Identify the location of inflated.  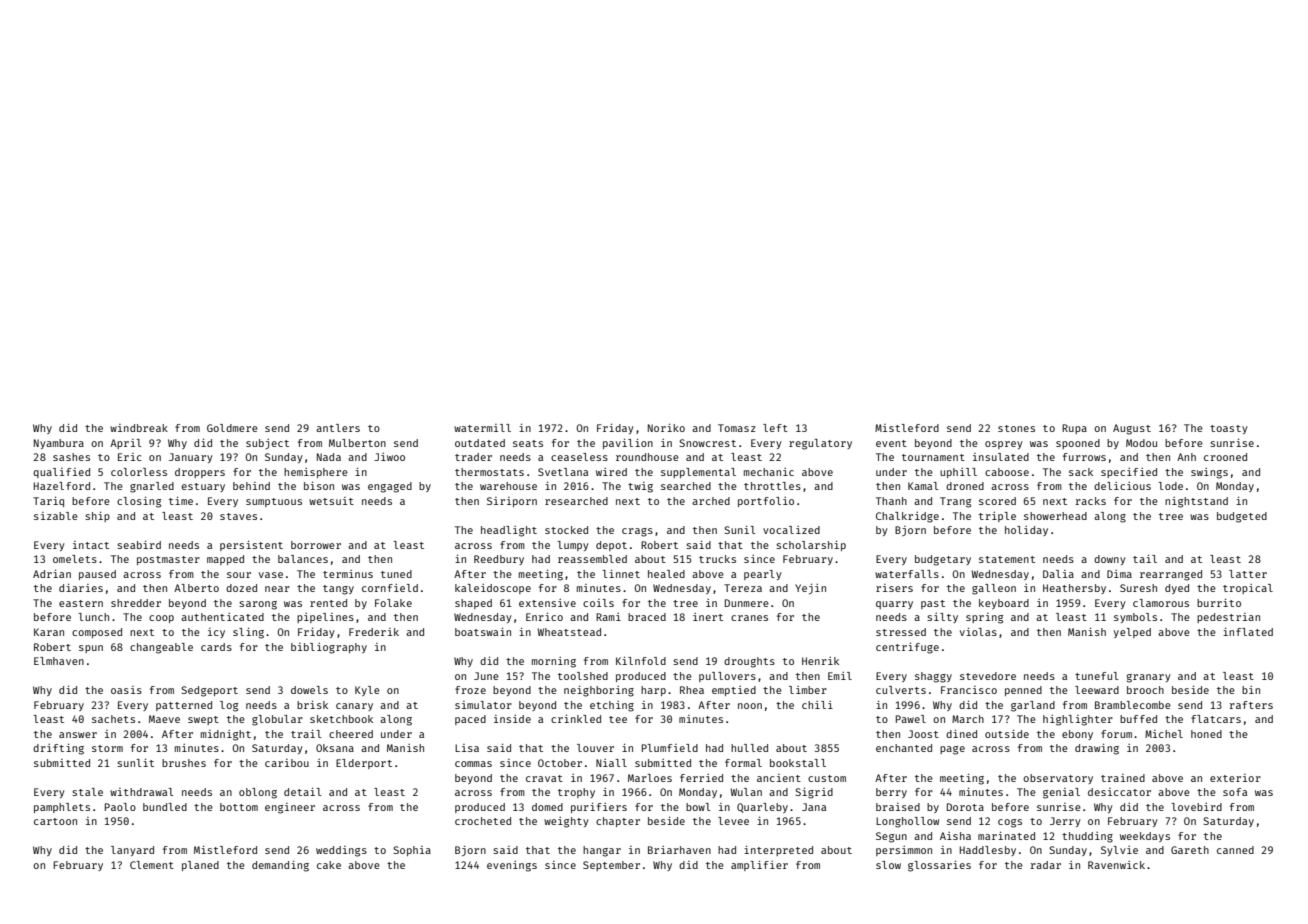
(1248, 631).
